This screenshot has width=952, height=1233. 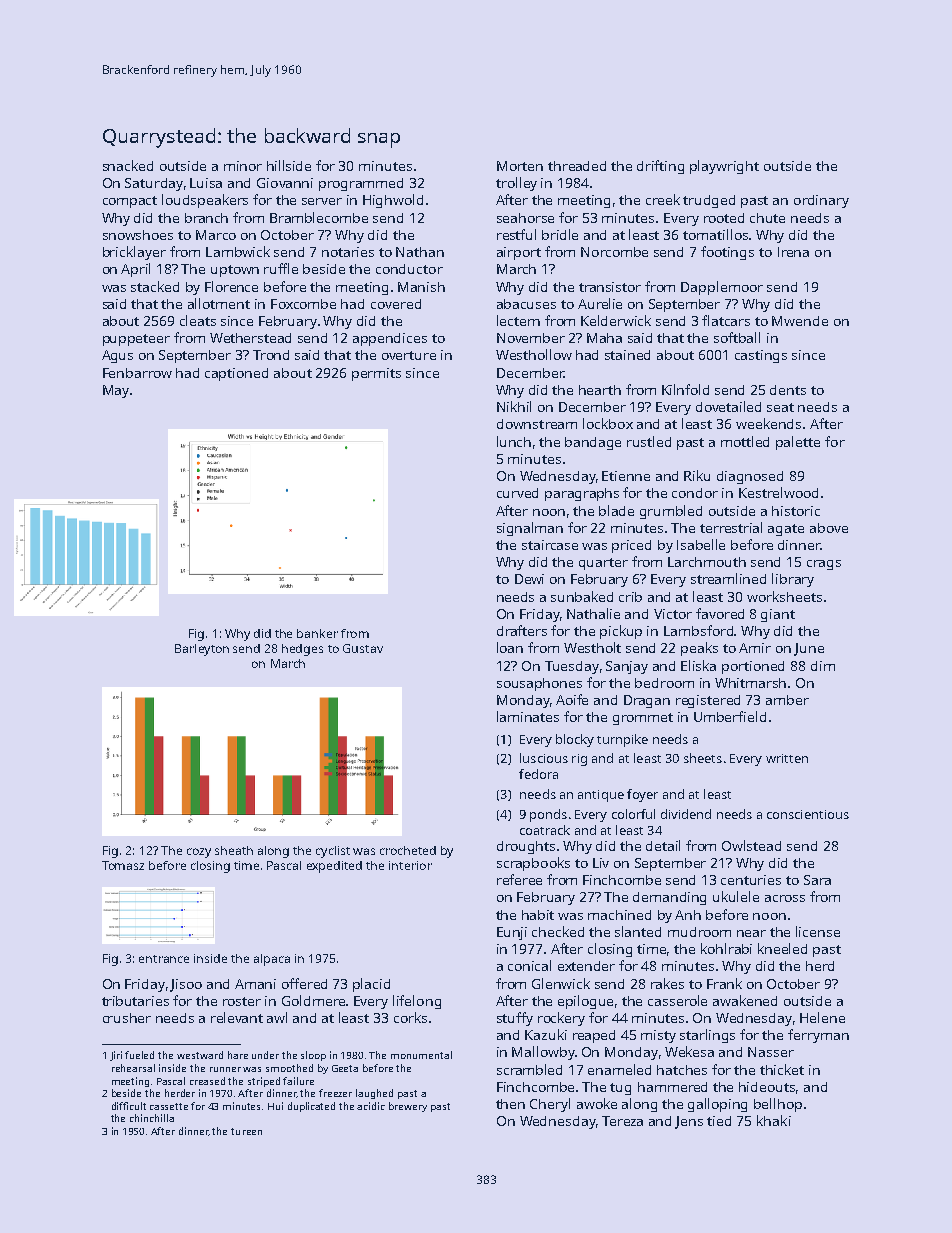 What do you see at coordinates (622, 1121) in the screenshot?
I see `Tereza` at bounding box center [622, 1121].
